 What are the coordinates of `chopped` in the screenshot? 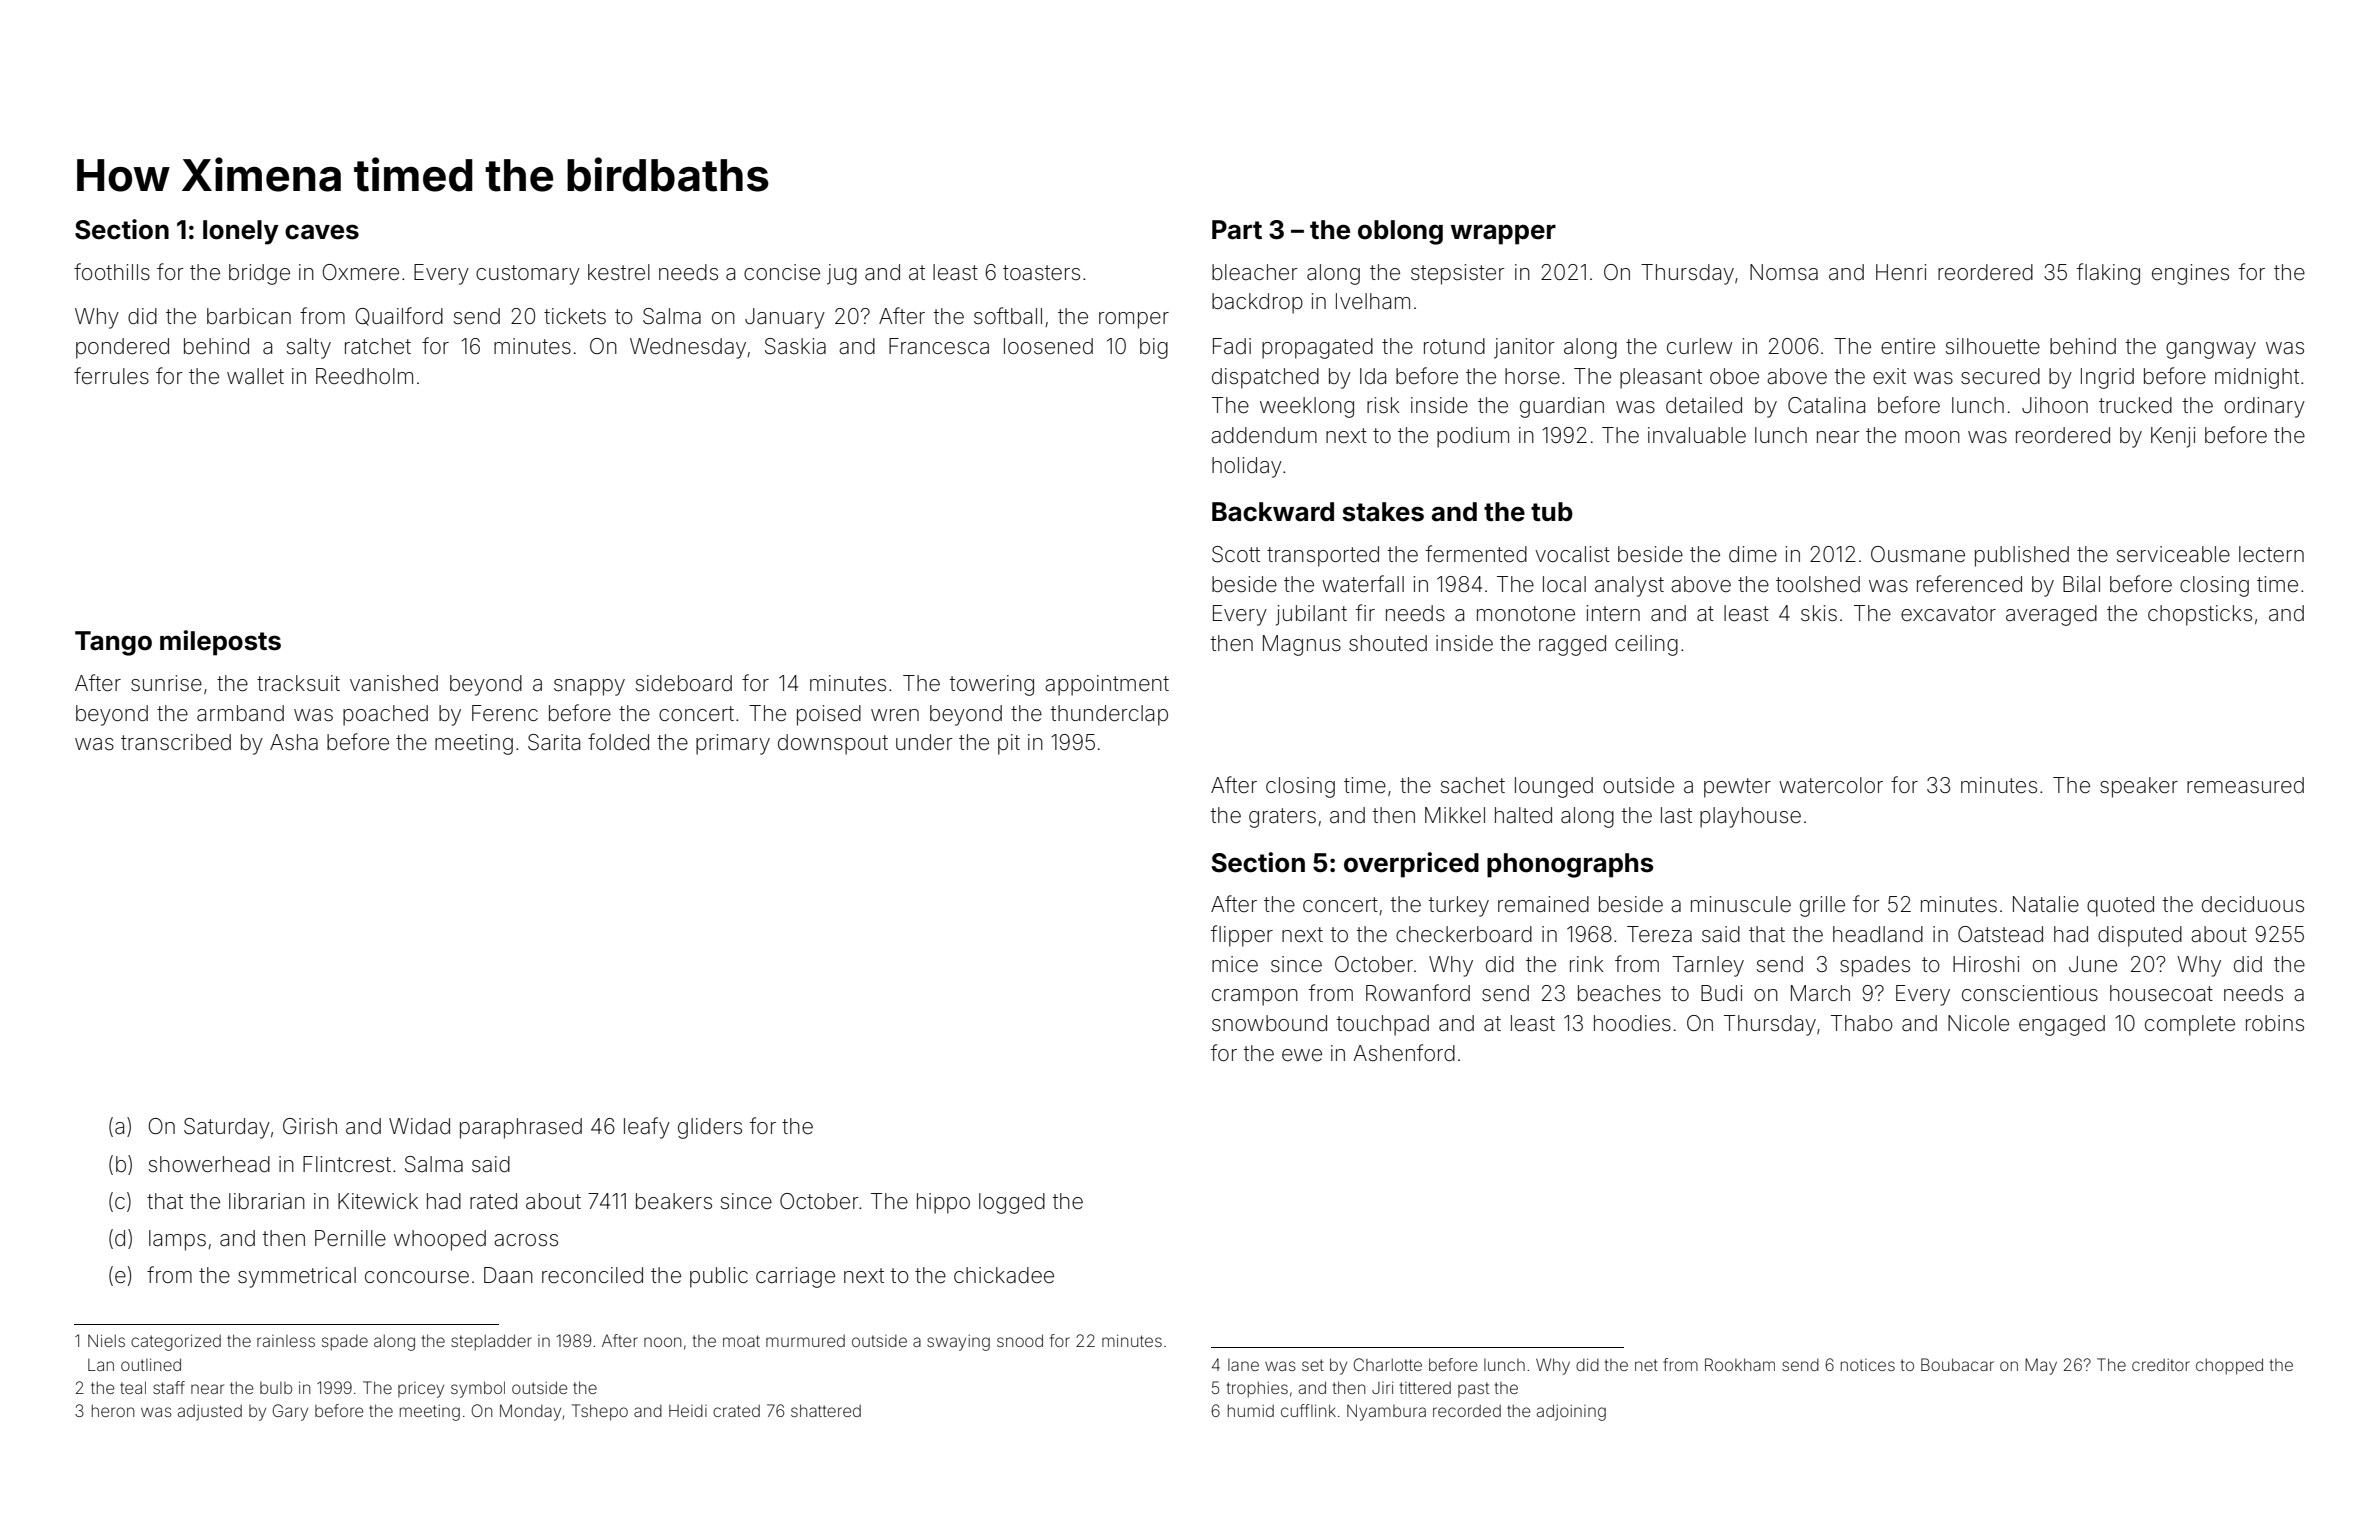 It's located at (2229, 1366).
